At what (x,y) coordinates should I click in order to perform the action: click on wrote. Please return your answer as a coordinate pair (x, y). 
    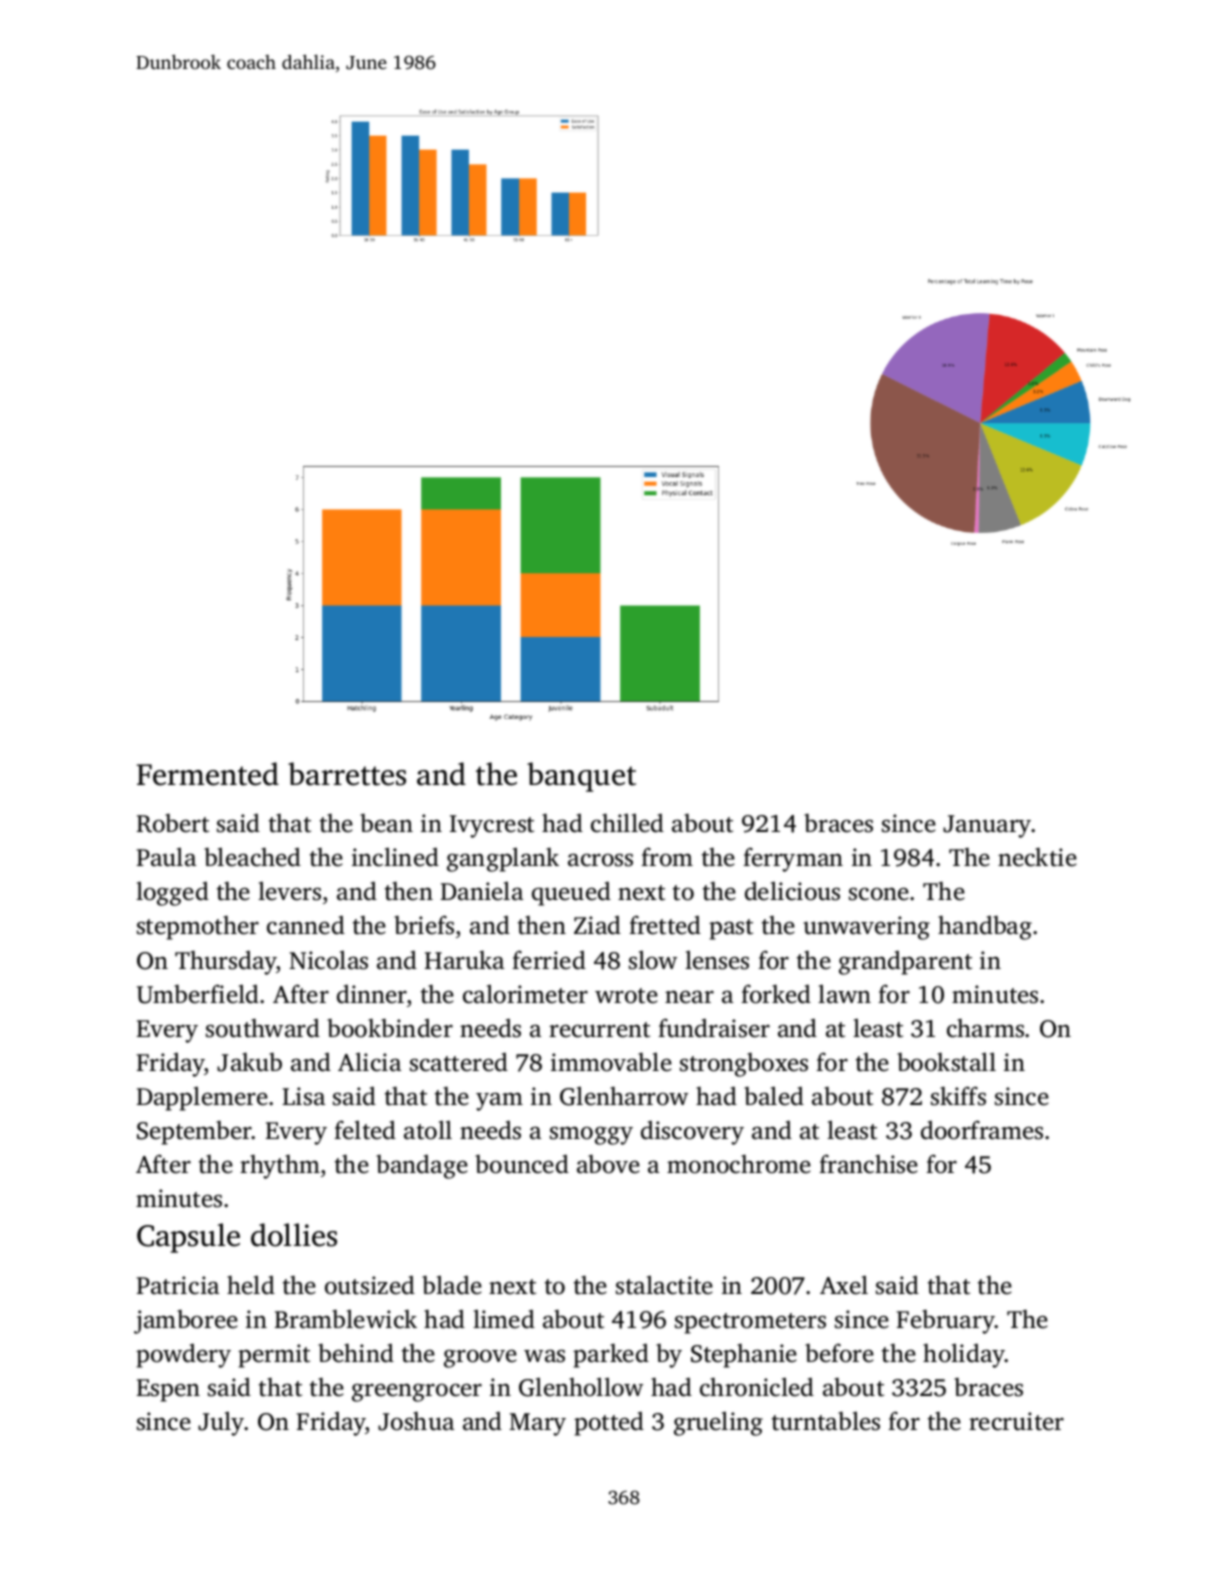
    Looking at the image, I should click on (626, 996).
